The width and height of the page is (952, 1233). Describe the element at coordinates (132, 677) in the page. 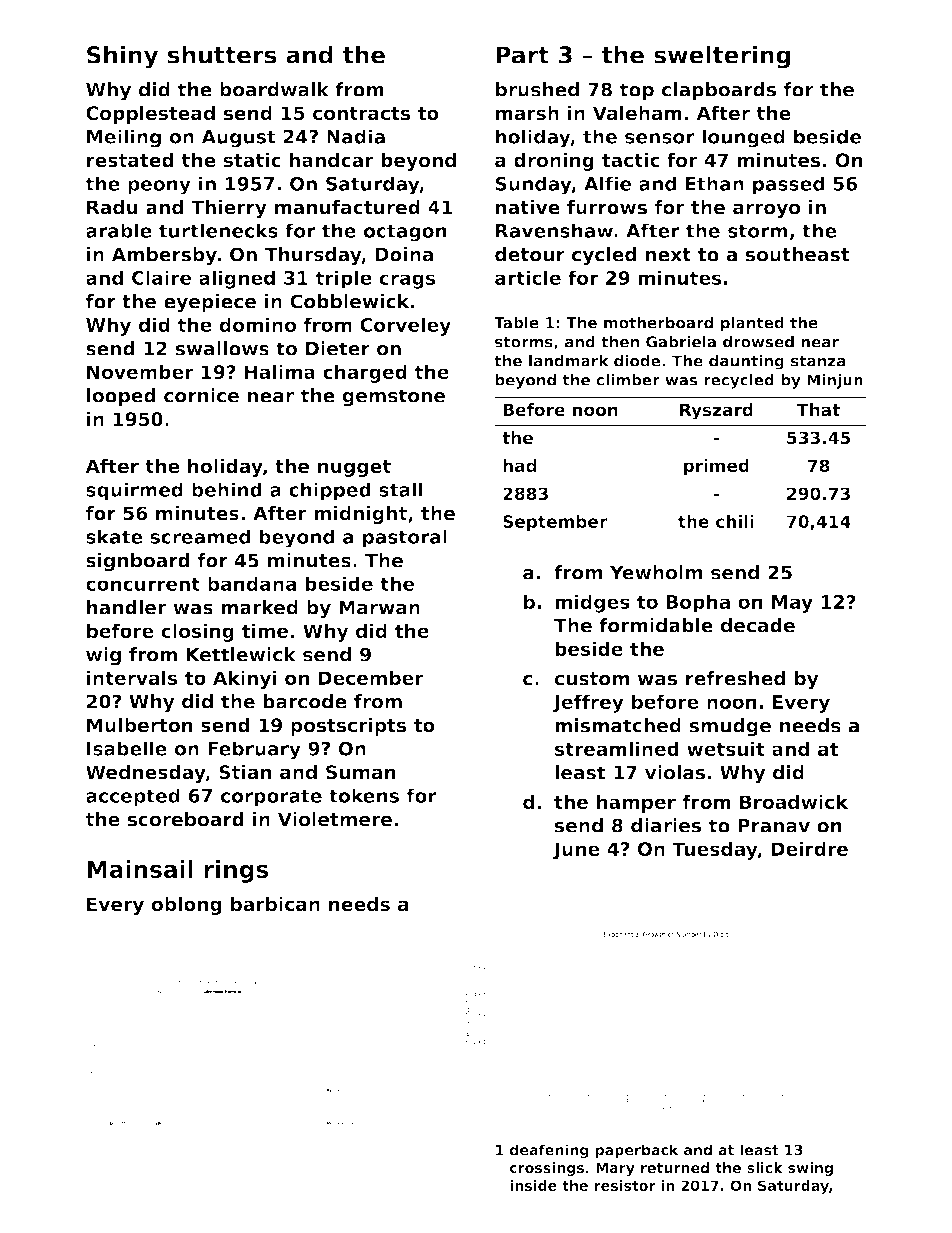

I see `intervals` at that location.
